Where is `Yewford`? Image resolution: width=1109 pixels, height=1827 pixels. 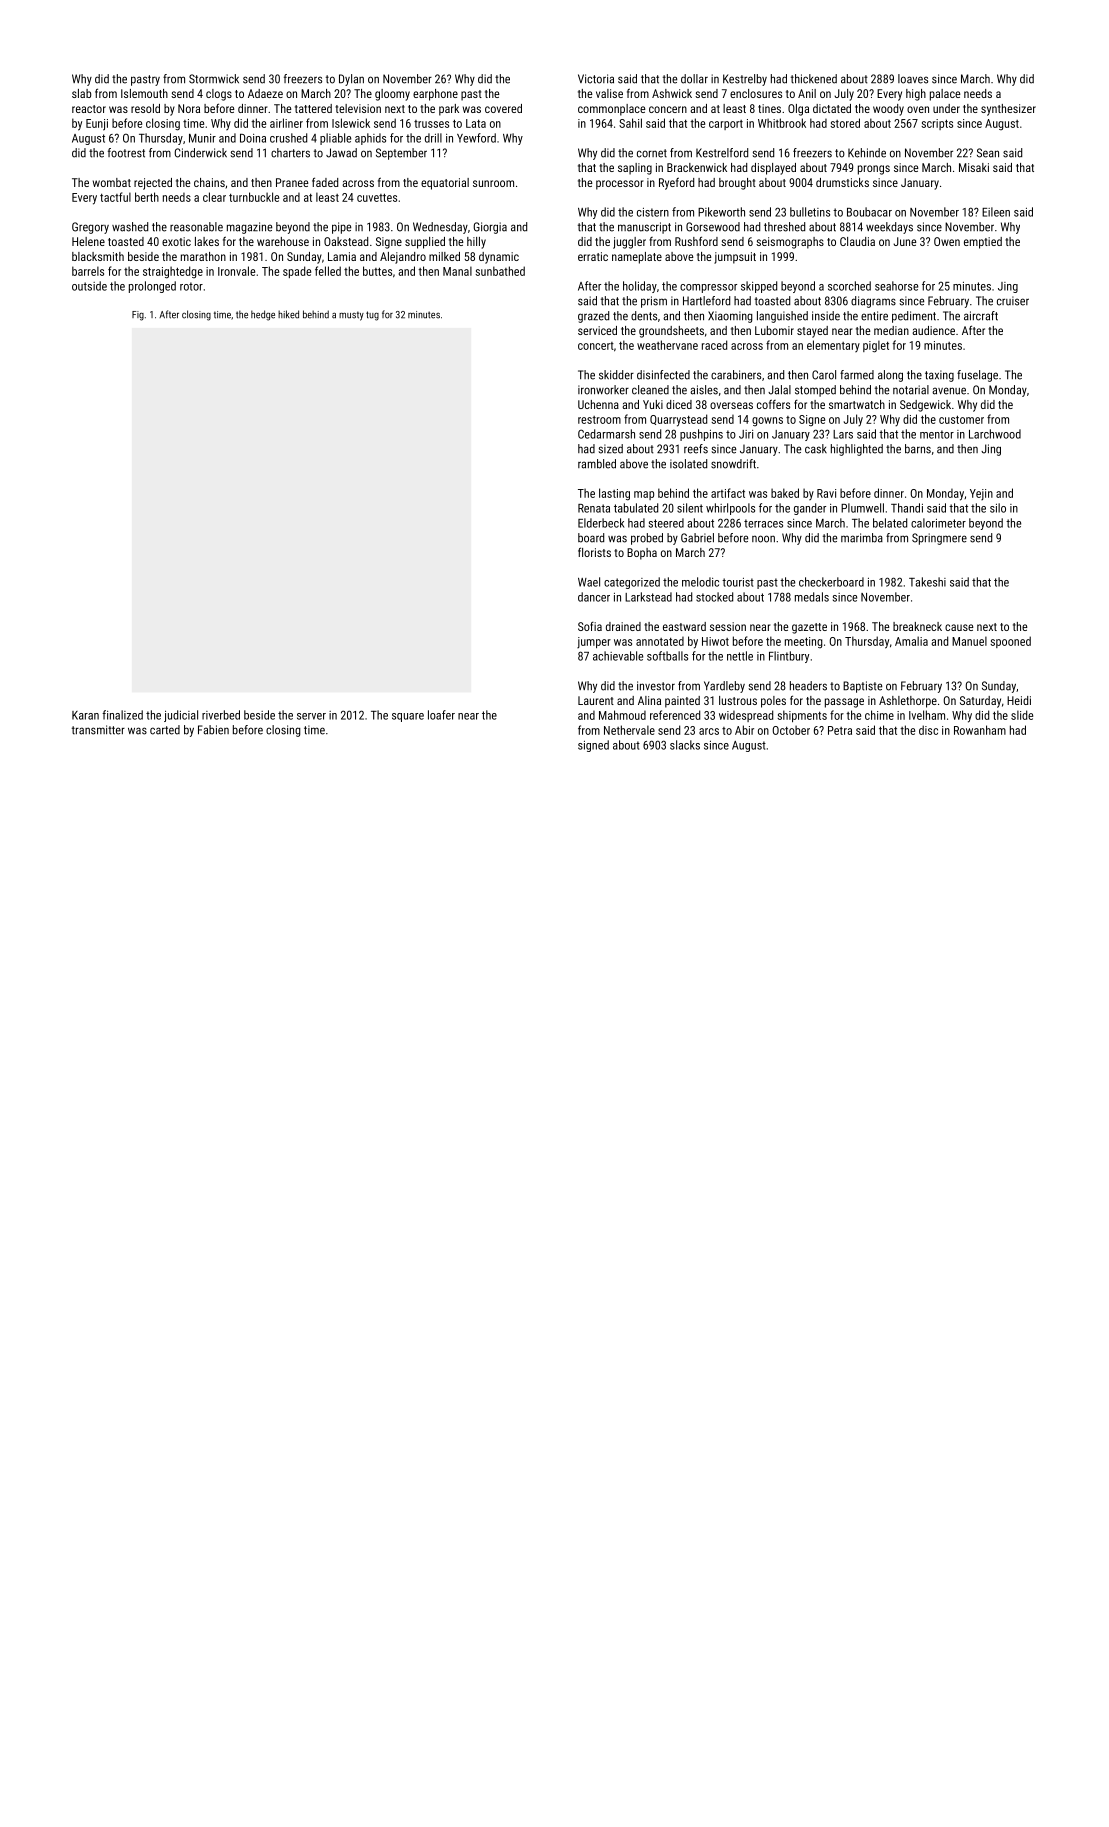 Yewford is located at coordinates (476, 138).
